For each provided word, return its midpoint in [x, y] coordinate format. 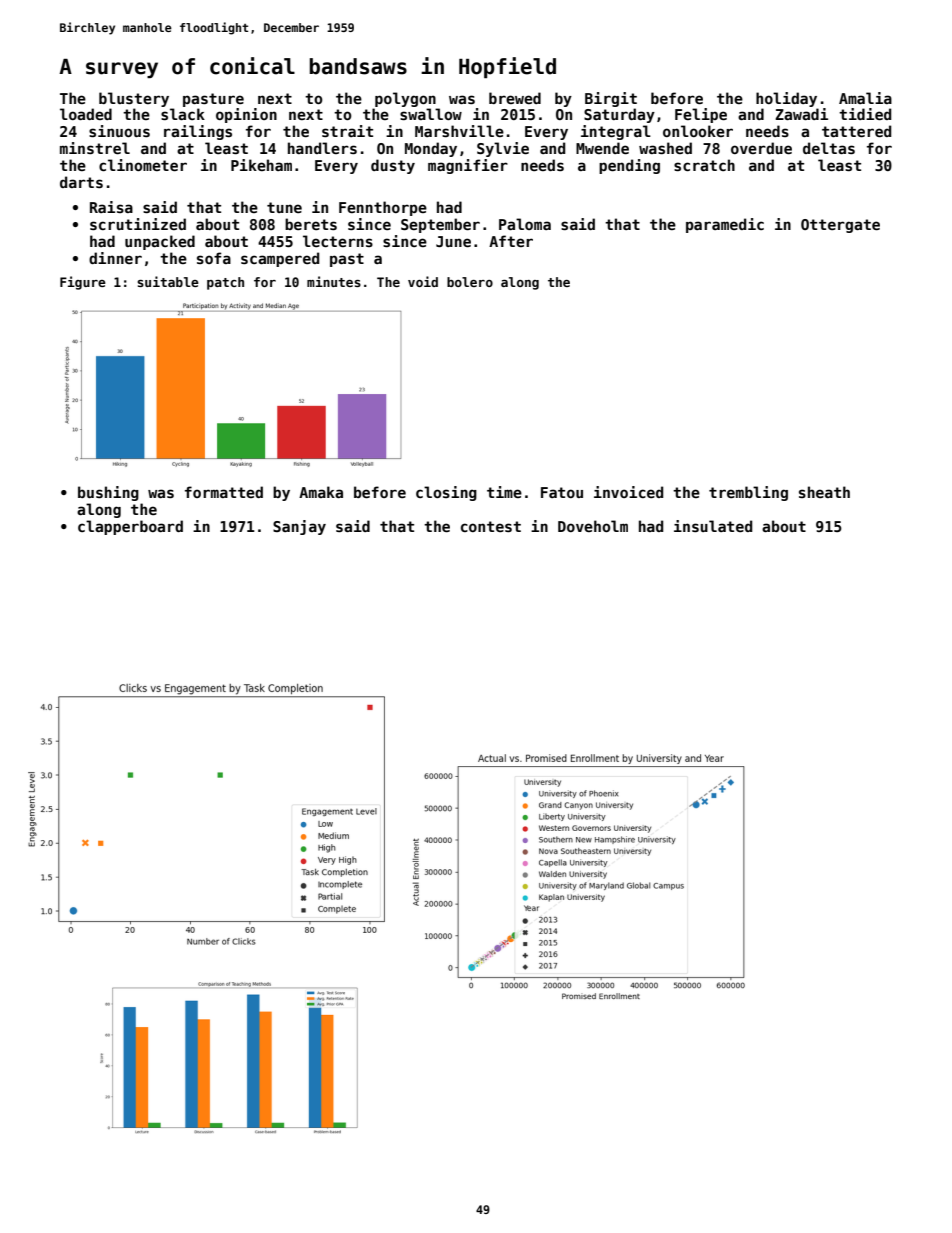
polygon [405, 99]
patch [225, 283]
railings [198, 132]
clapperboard [130, 527]
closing [446, 493]
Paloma [525, 224]
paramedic [725, 225]
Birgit [611, 99]
